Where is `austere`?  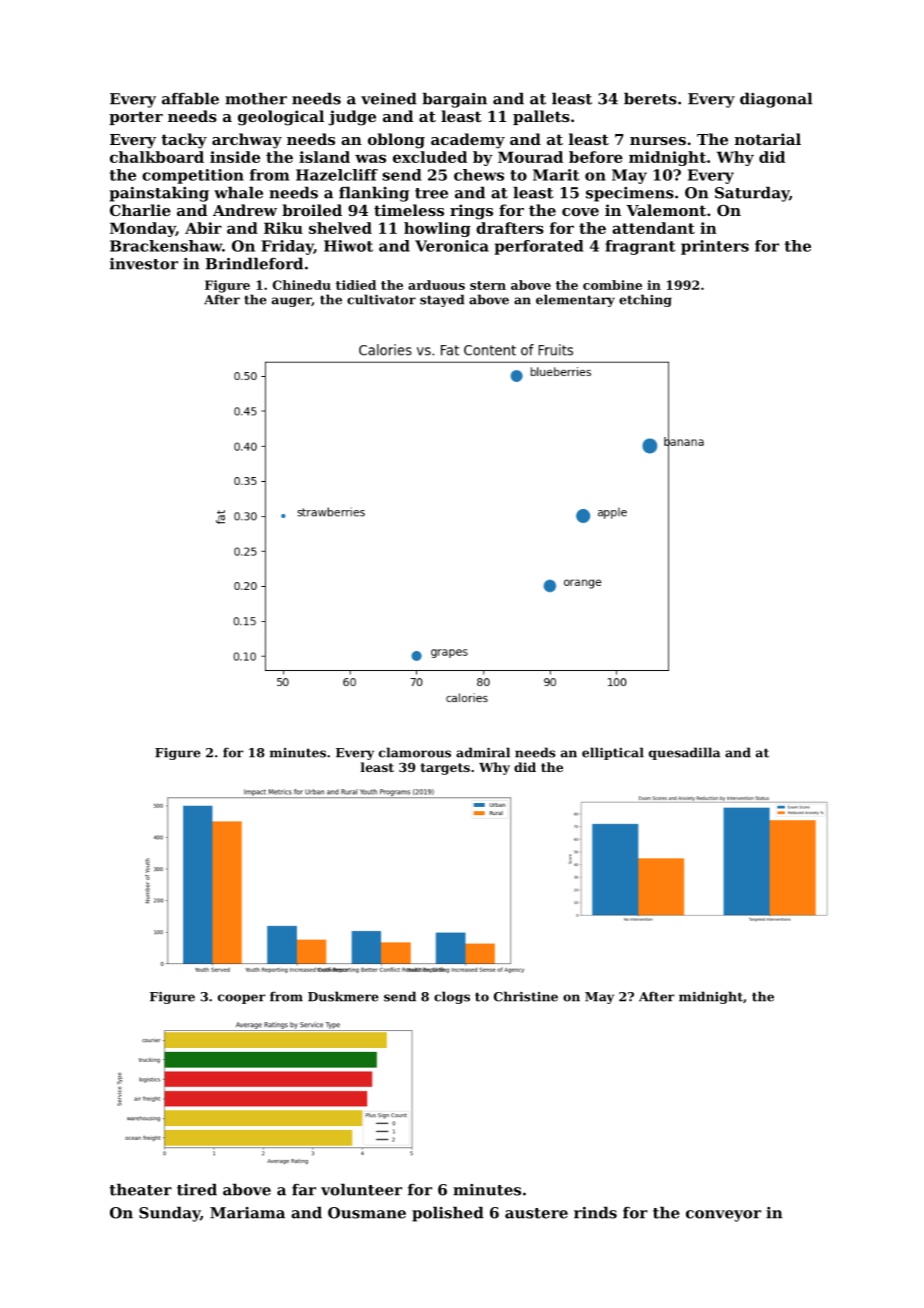 austere is located at coordinates (536, 1213).
